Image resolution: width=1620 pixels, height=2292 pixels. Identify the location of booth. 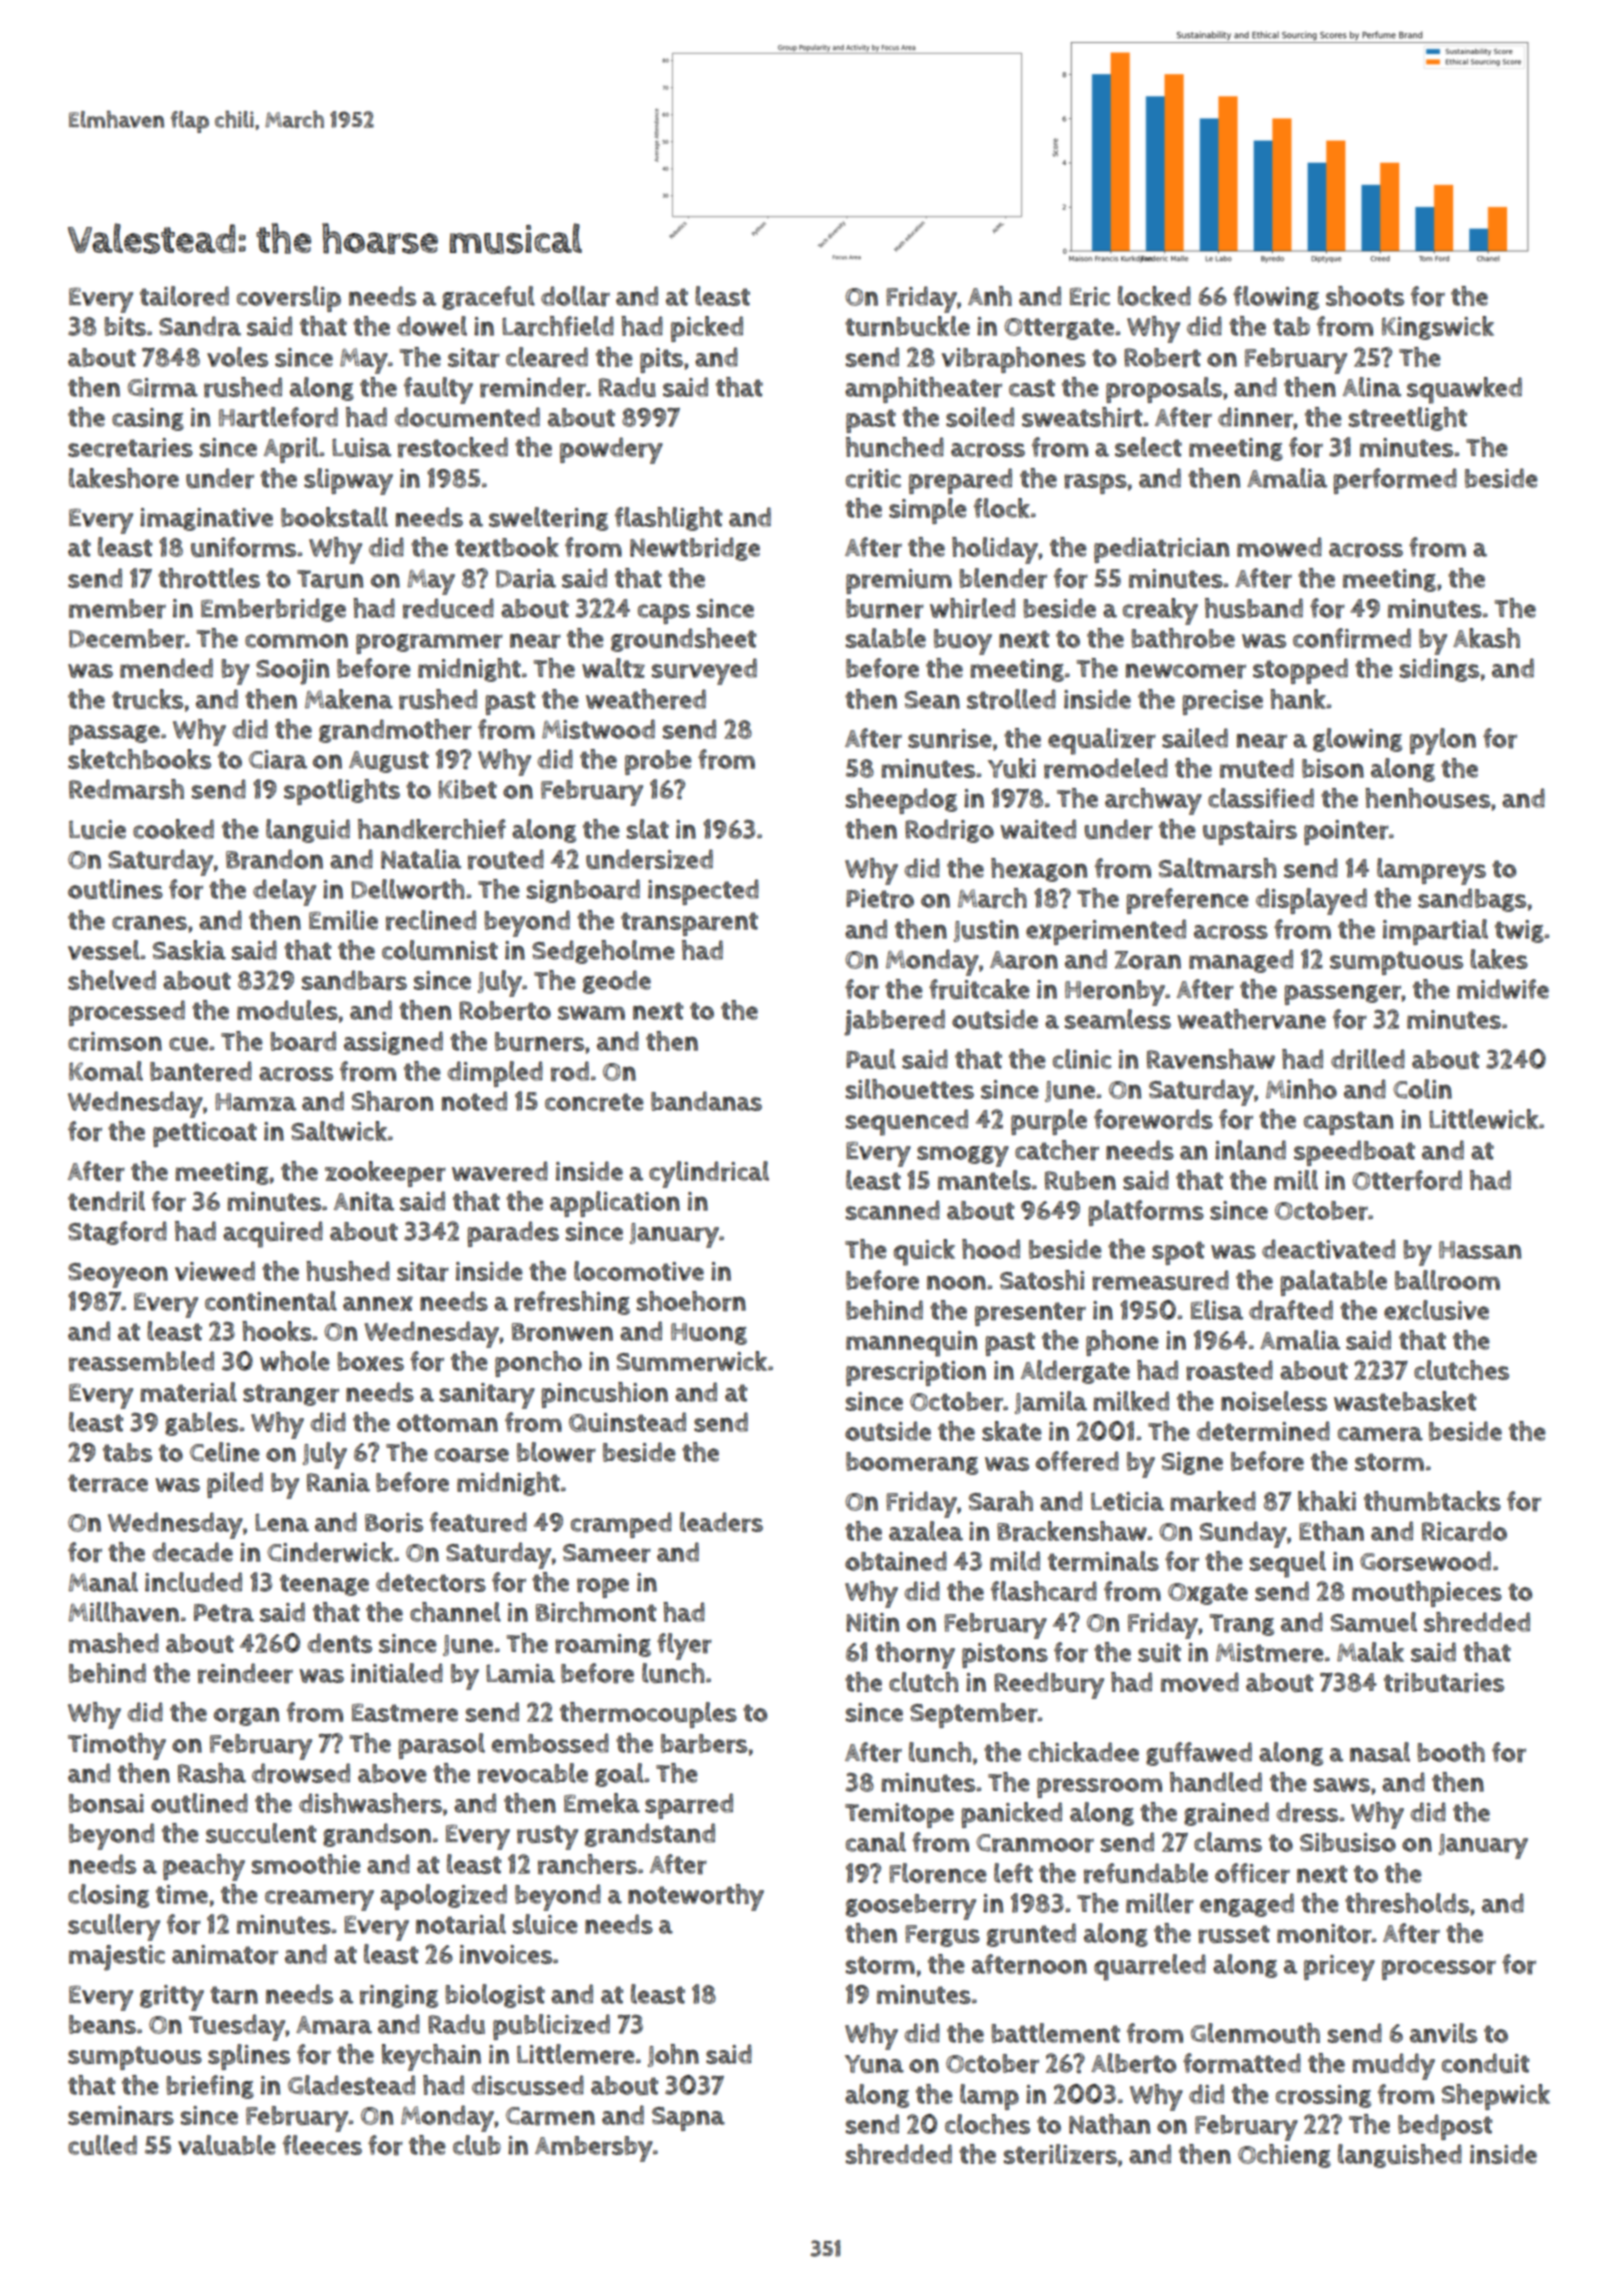
(1451, 1752).
